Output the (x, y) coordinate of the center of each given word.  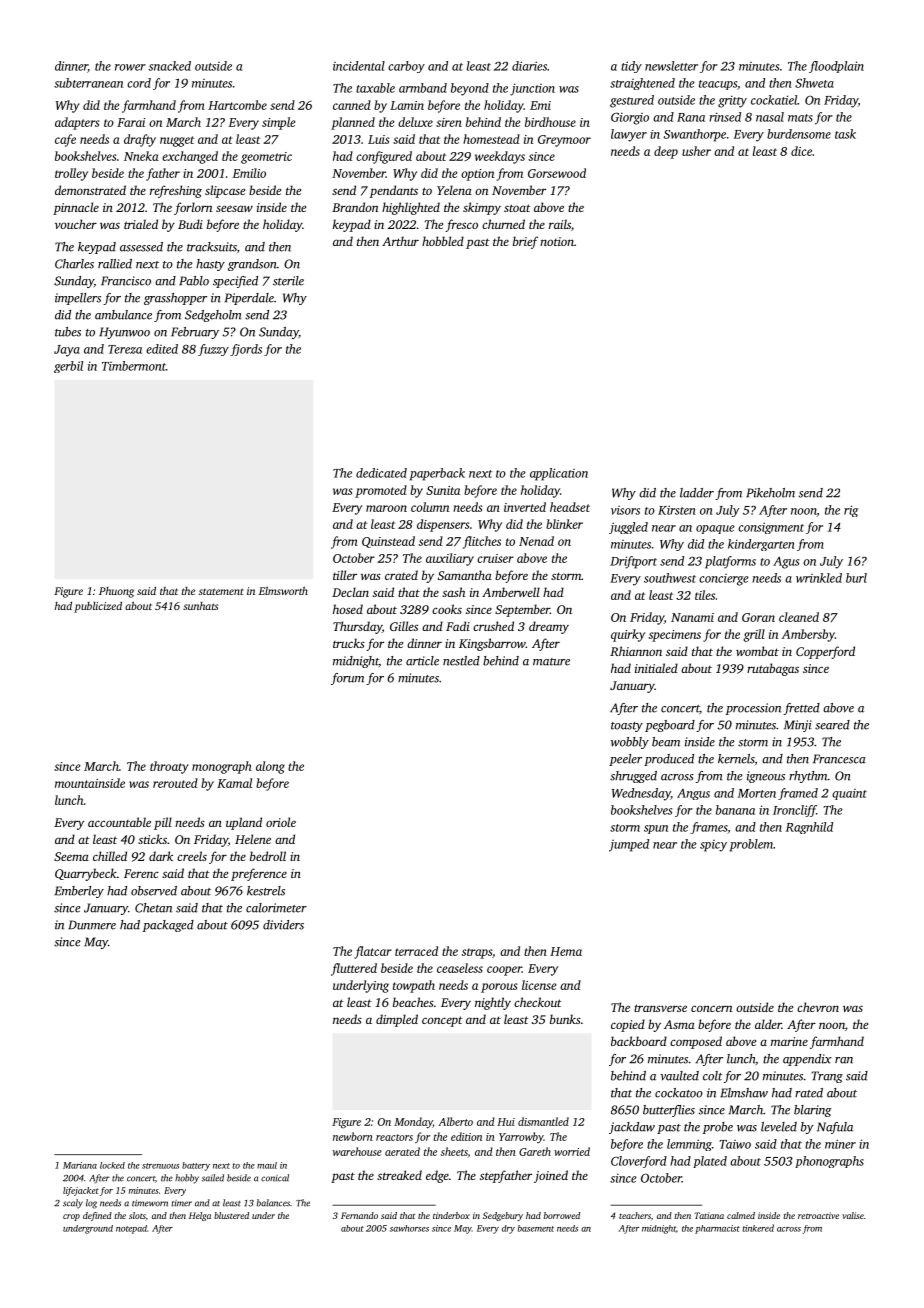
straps (477, 953)
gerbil (68, 367)
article (422, 661)
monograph (222, 767)
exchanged (190, 157)
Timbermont (134, 366)
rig (851, 511)
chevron (818, 1007)
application (559, 474)
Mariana (80, 1165)
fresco (461, 225)
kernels (736, 759)
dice (801, 151)
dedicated (381, 473)
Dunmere (92, 925)
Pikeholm (770, 493)
